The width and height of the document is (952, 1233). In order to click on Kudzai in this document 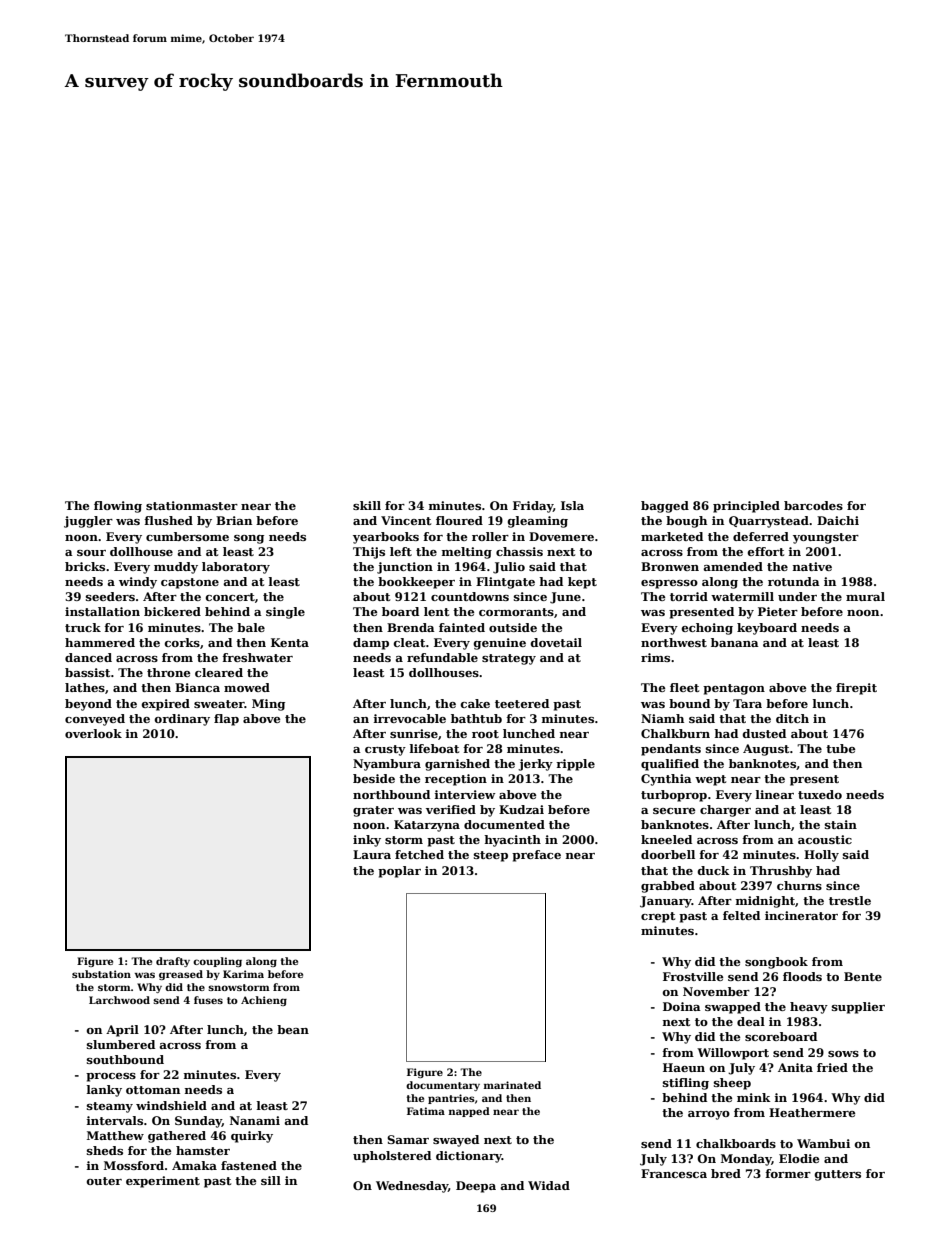, I will do `click(521, 809)`.
